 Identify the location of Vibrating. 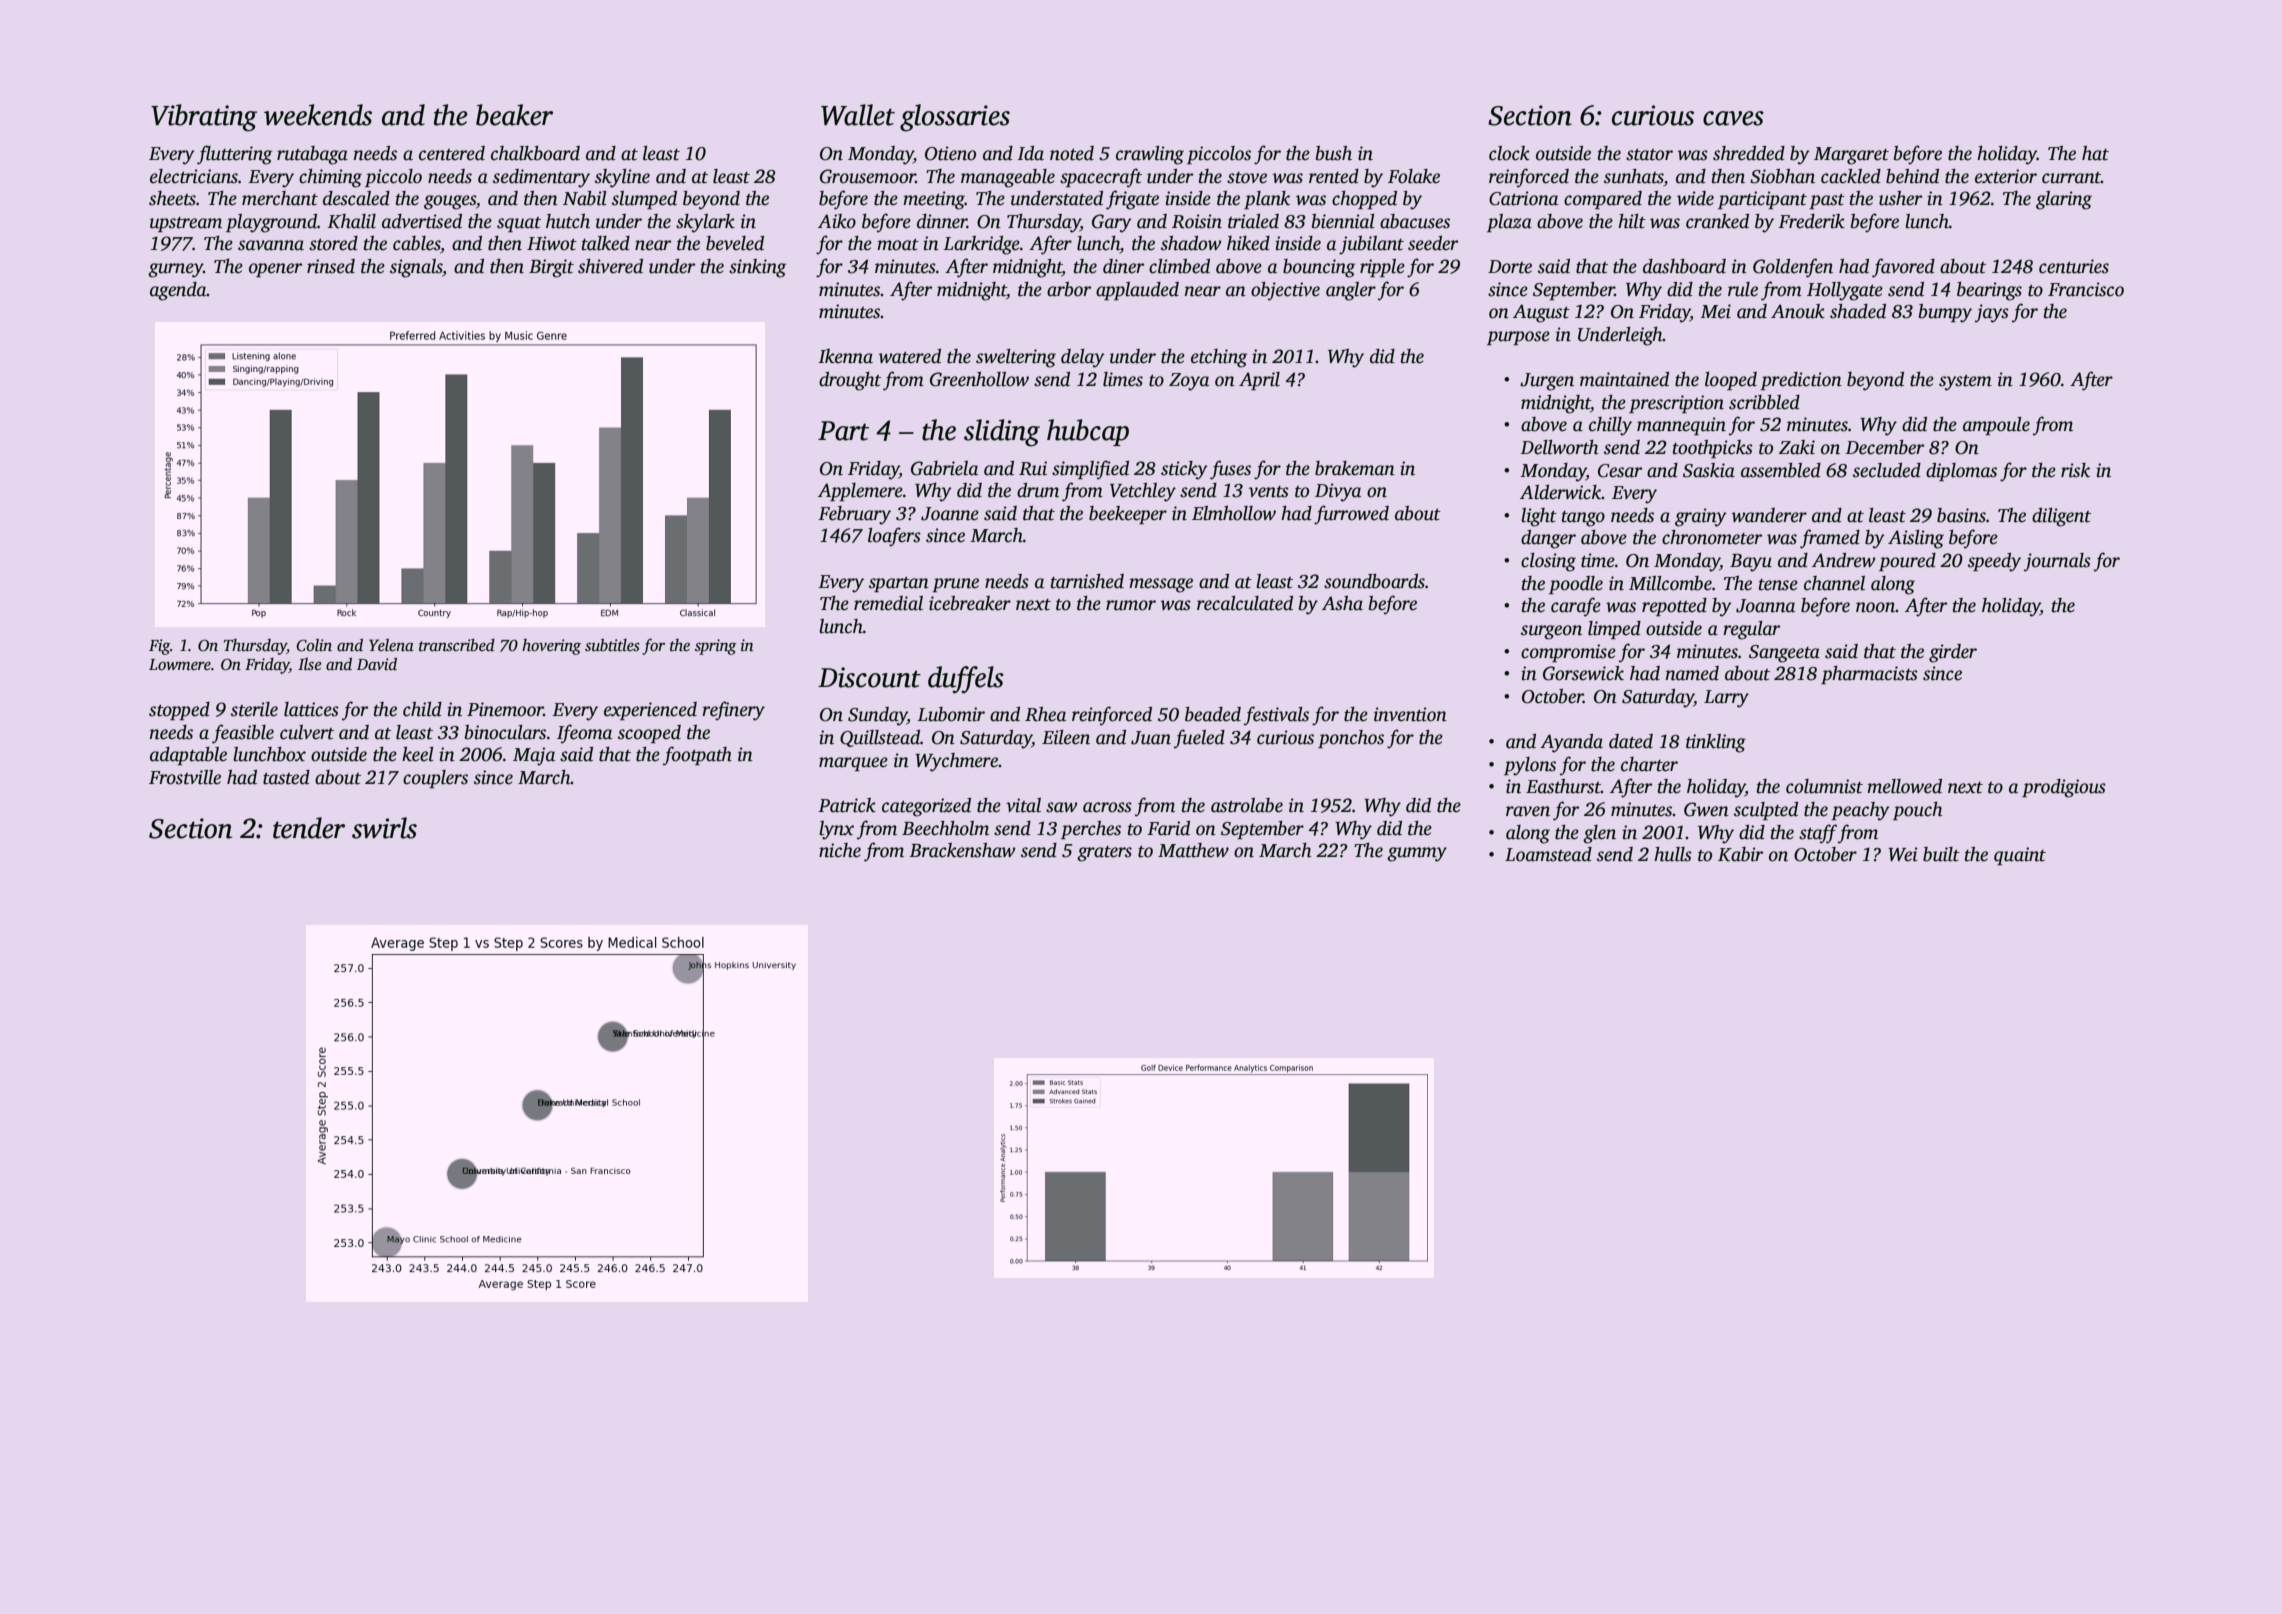
(204, 118).
